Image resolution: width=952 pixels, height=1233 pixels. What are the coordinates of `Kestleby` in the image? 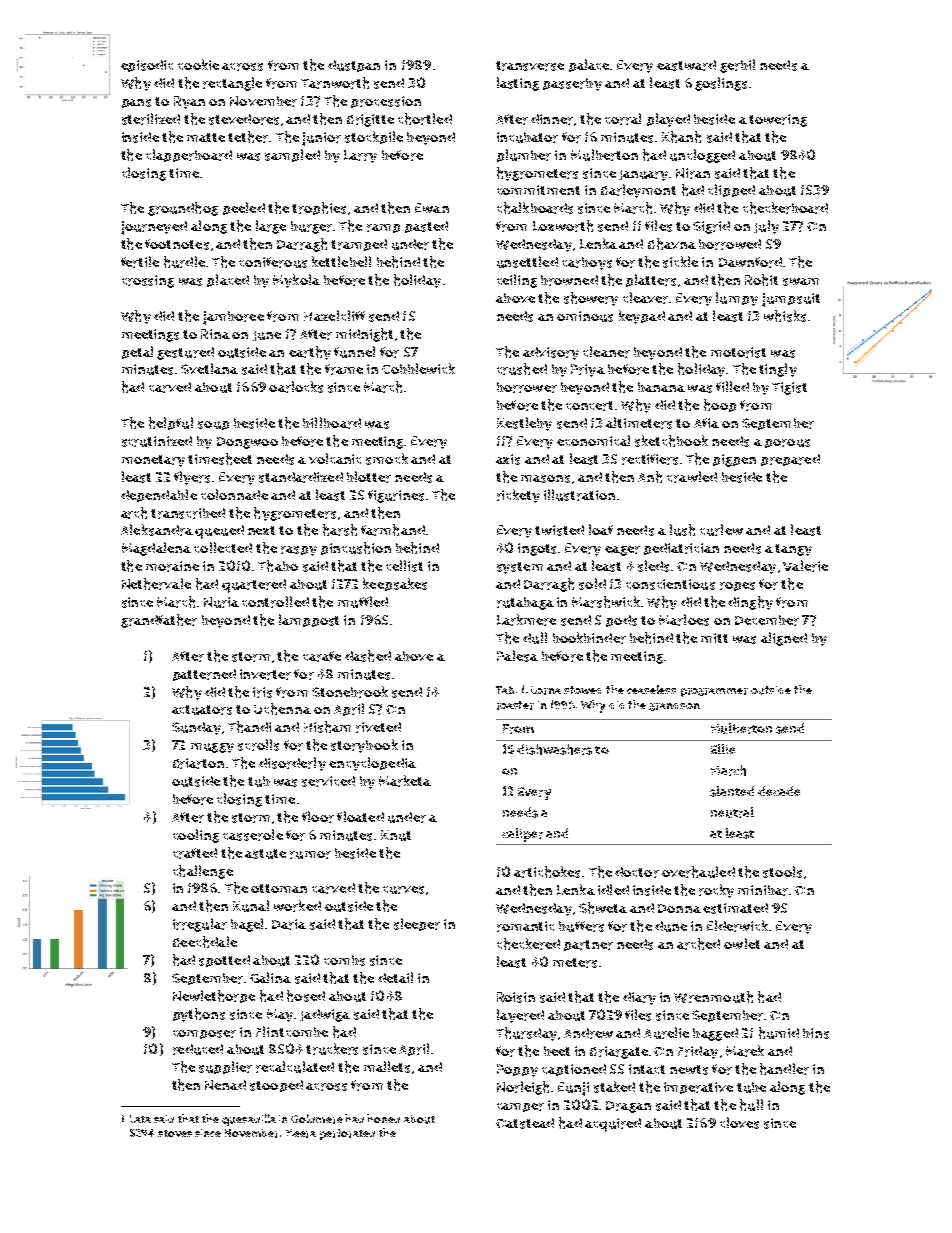 It's located at (524, 424).
